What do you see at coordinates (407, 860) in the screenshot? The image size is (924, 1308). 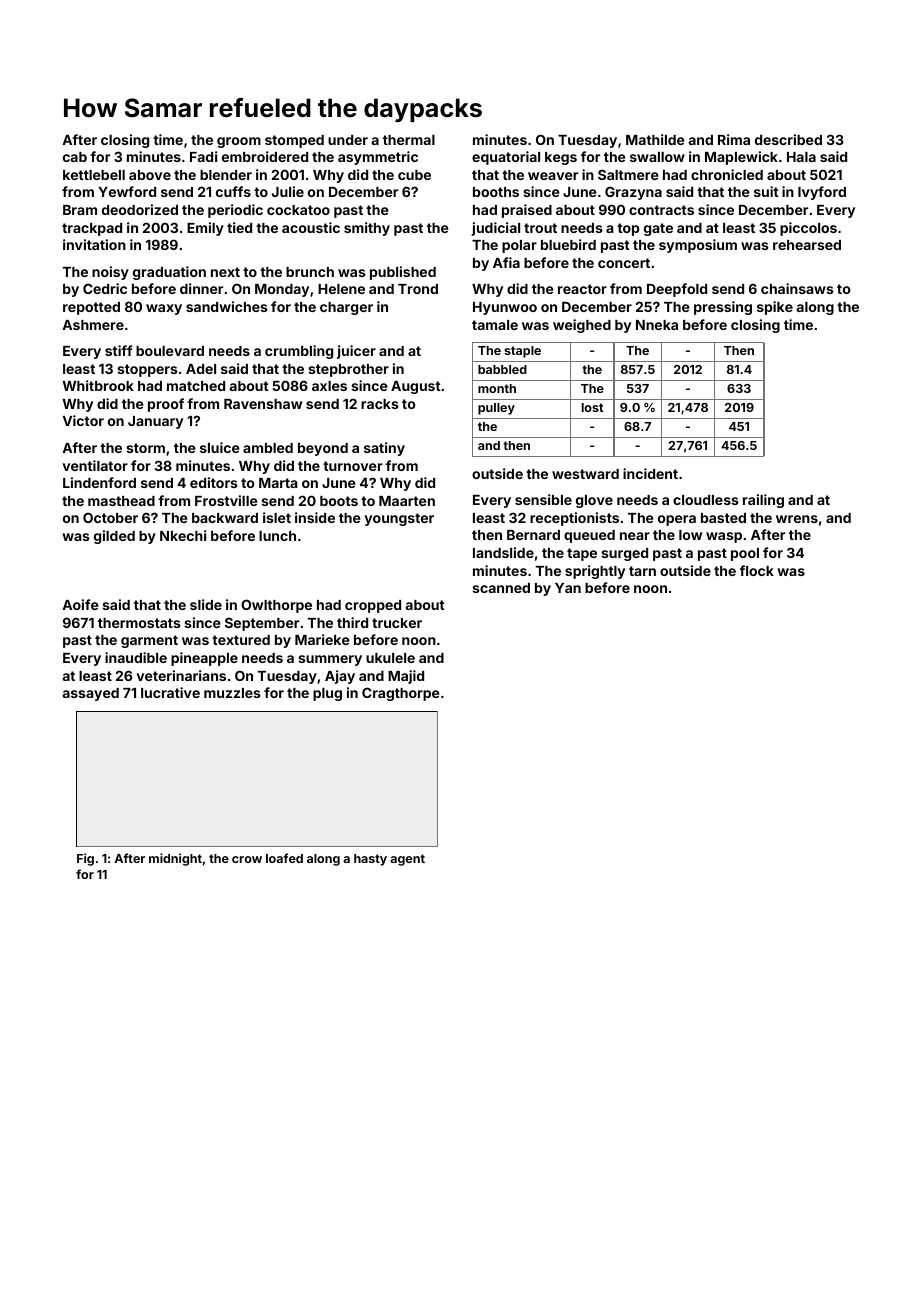 I see `agent` at bounding box center [407, 860].
